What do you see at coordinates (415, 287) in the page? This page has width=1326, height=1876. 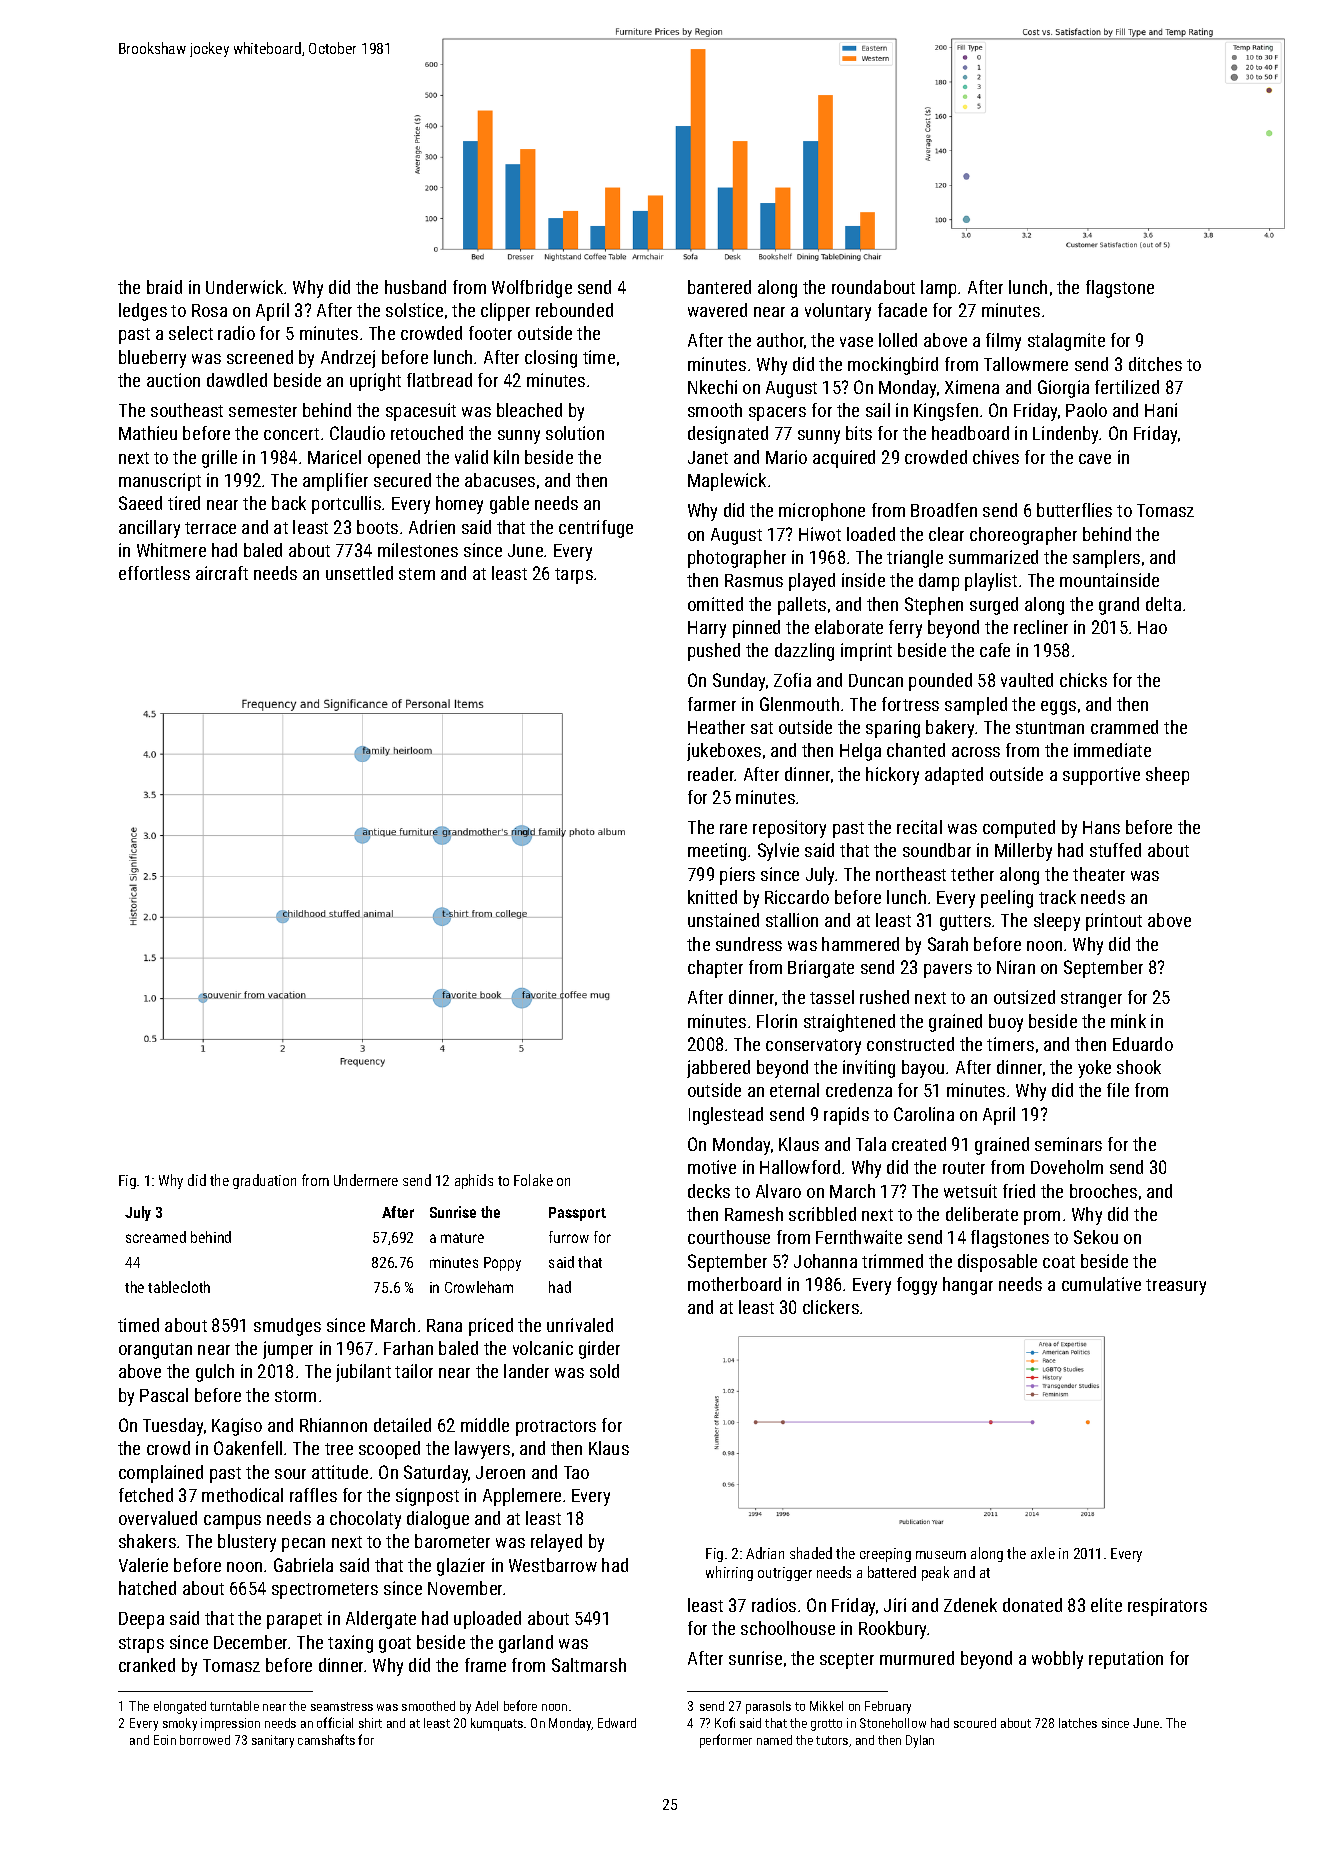 I see `husband` at bounding box center [415, 287].
